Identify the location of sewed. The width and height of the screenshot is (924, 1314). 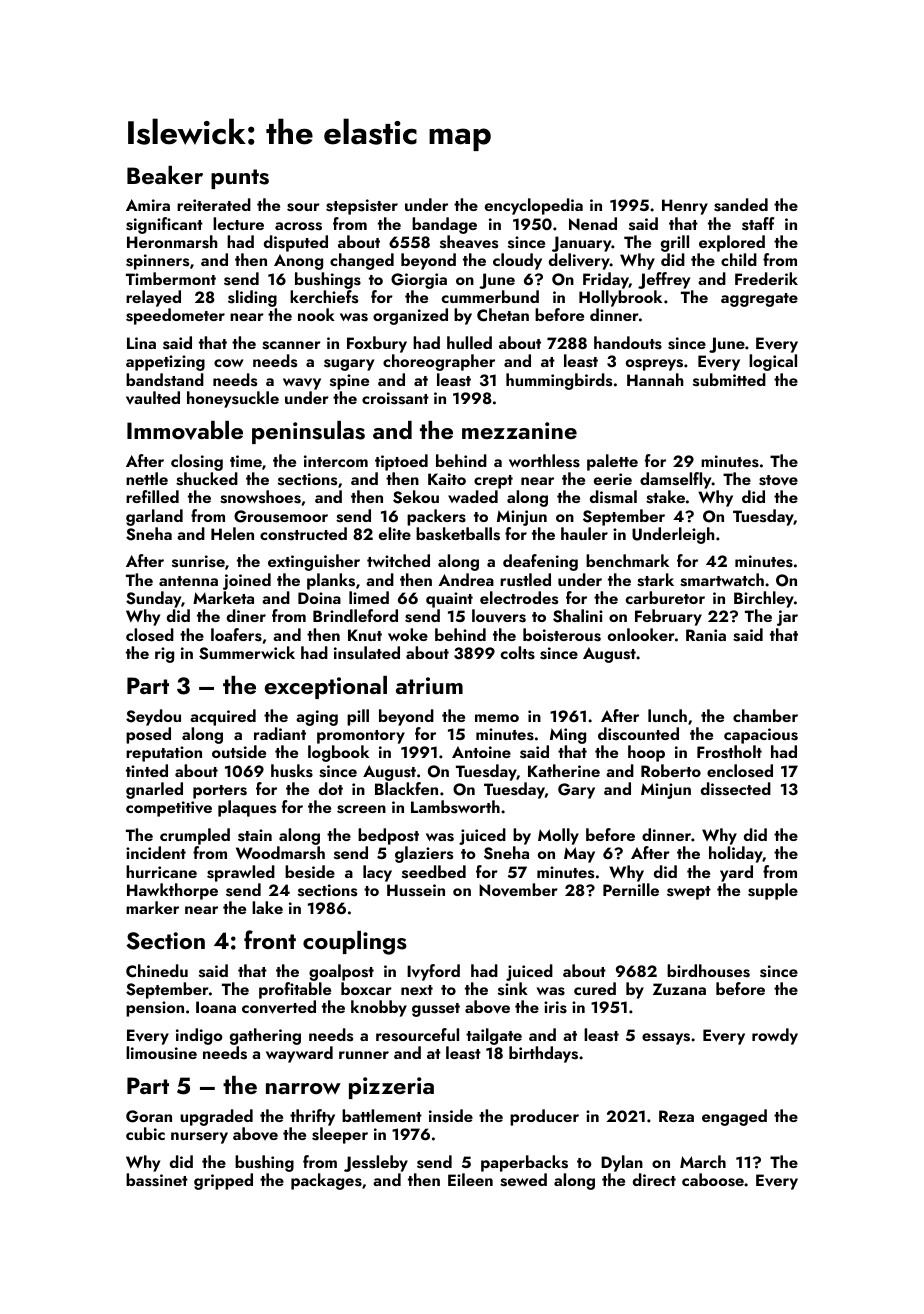
(523, 1180).
